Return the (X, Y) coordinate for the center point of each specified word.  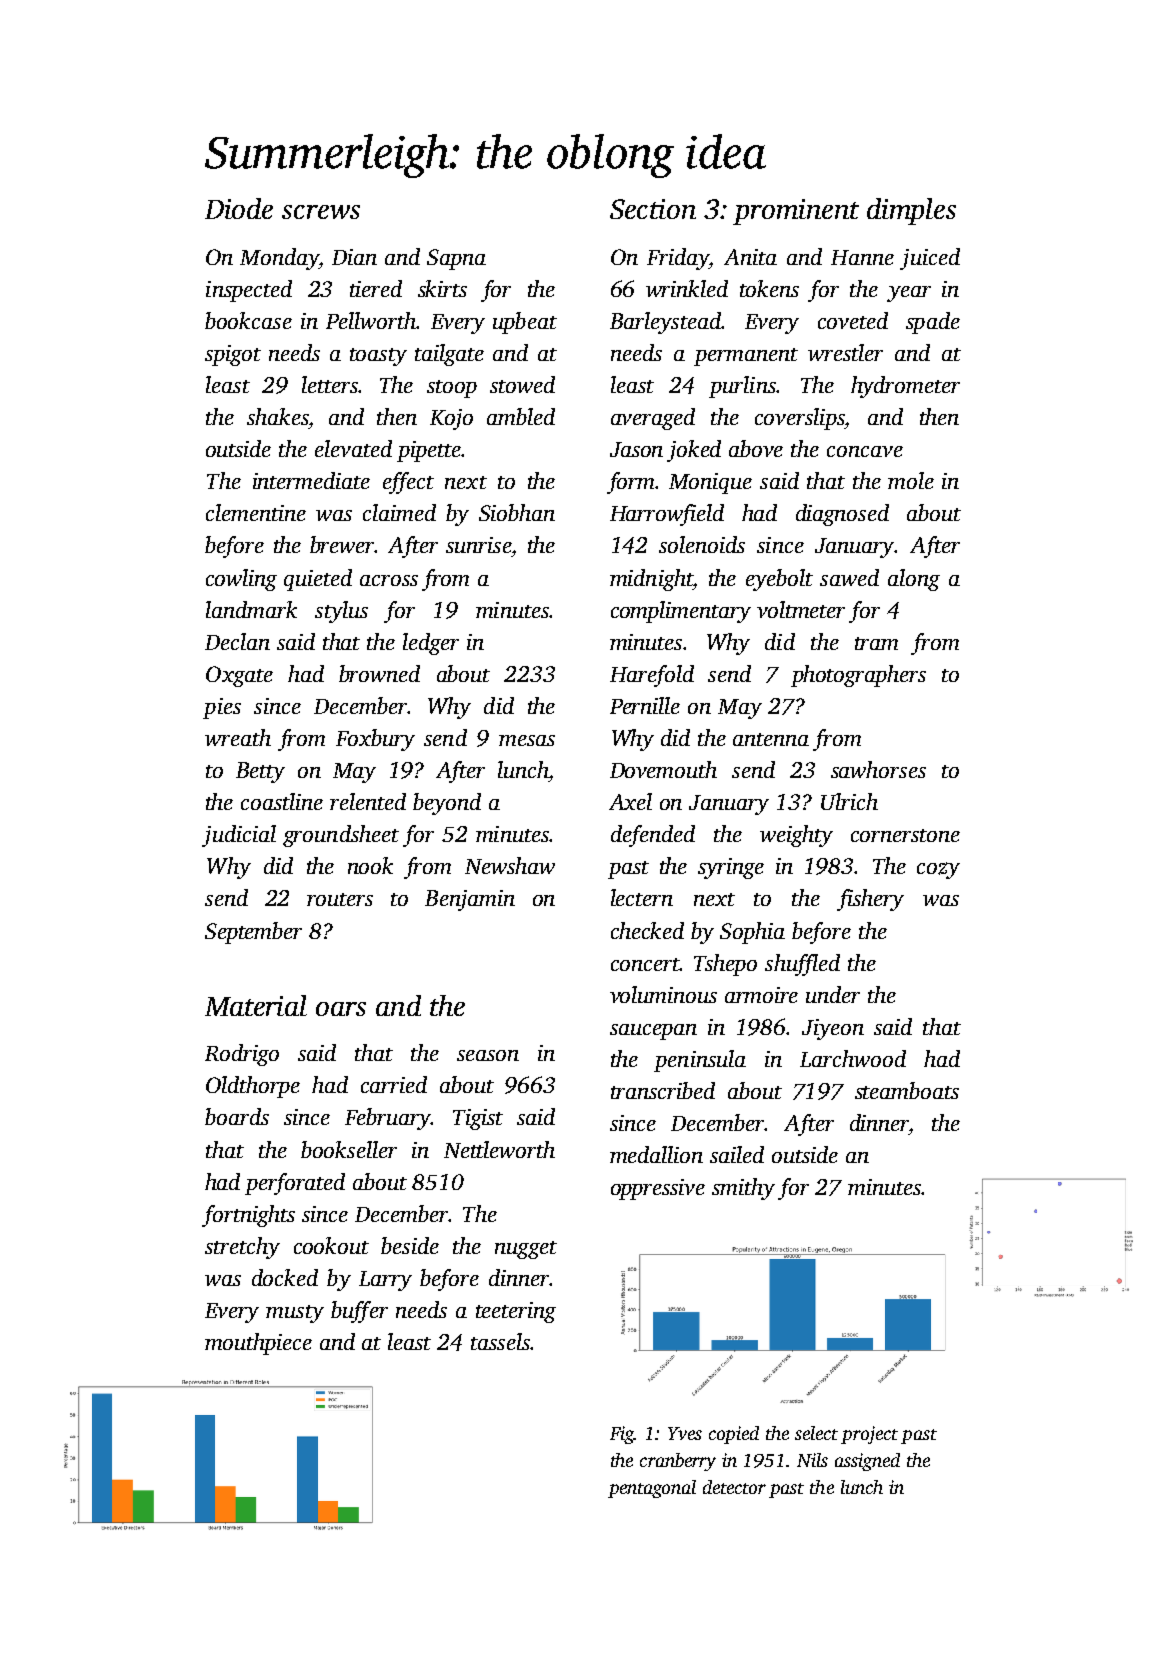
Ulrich (849, 801)
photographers (858, 676)
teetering (516, 1312)
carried (394, 1084)
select (816, 1433)
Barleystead (665, 323)
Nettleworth (499, 1149)
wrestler (845, 352)
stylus (341, 612)
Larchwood (853, 1058)
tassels (500, 1341)
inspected (249, 291)
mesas (527, 740)
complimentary (681, 612)
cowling (241, 580)
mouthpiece (258, 1344)
